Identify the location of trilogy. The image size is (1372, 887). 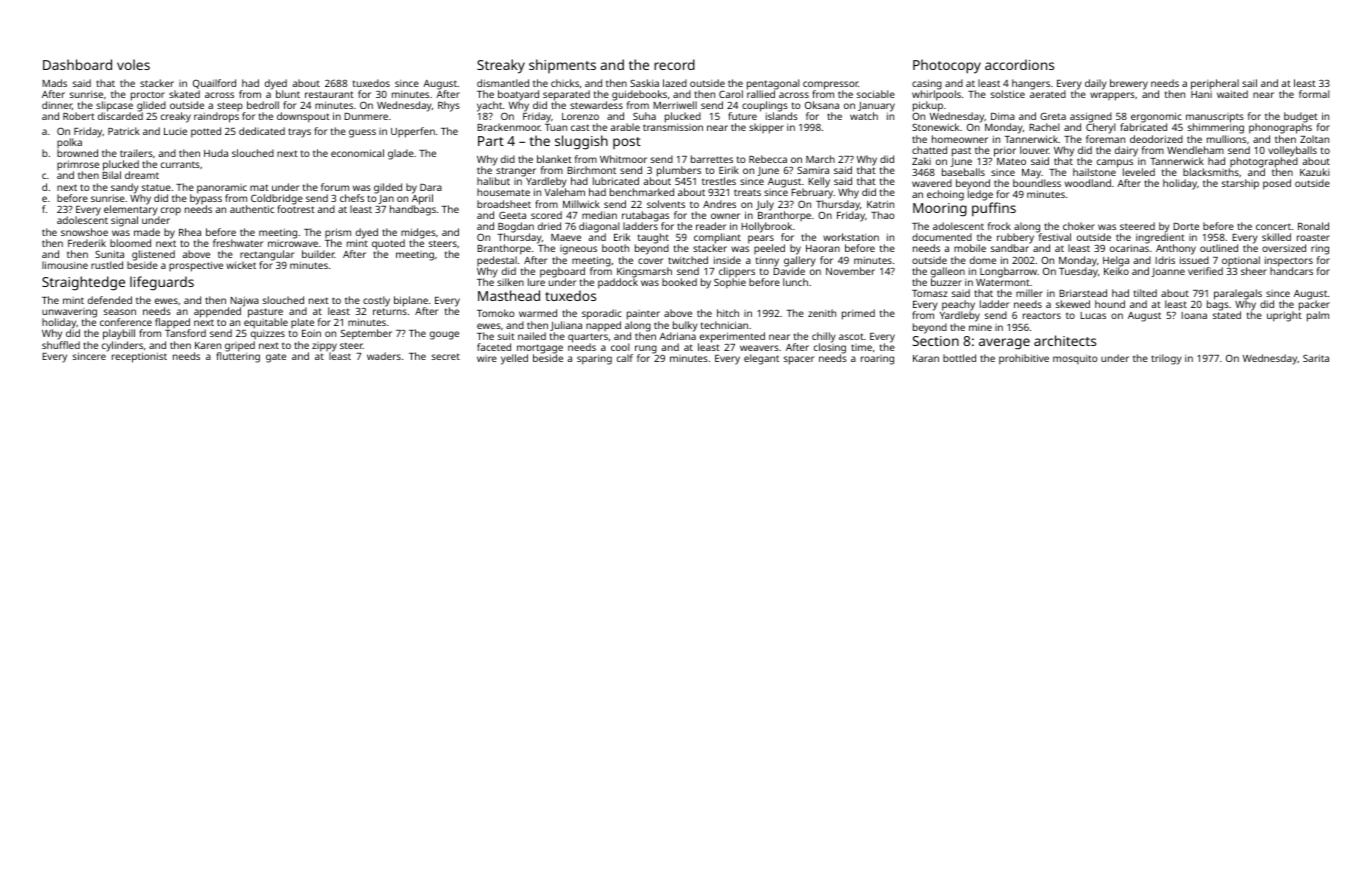
(1166, 359).
